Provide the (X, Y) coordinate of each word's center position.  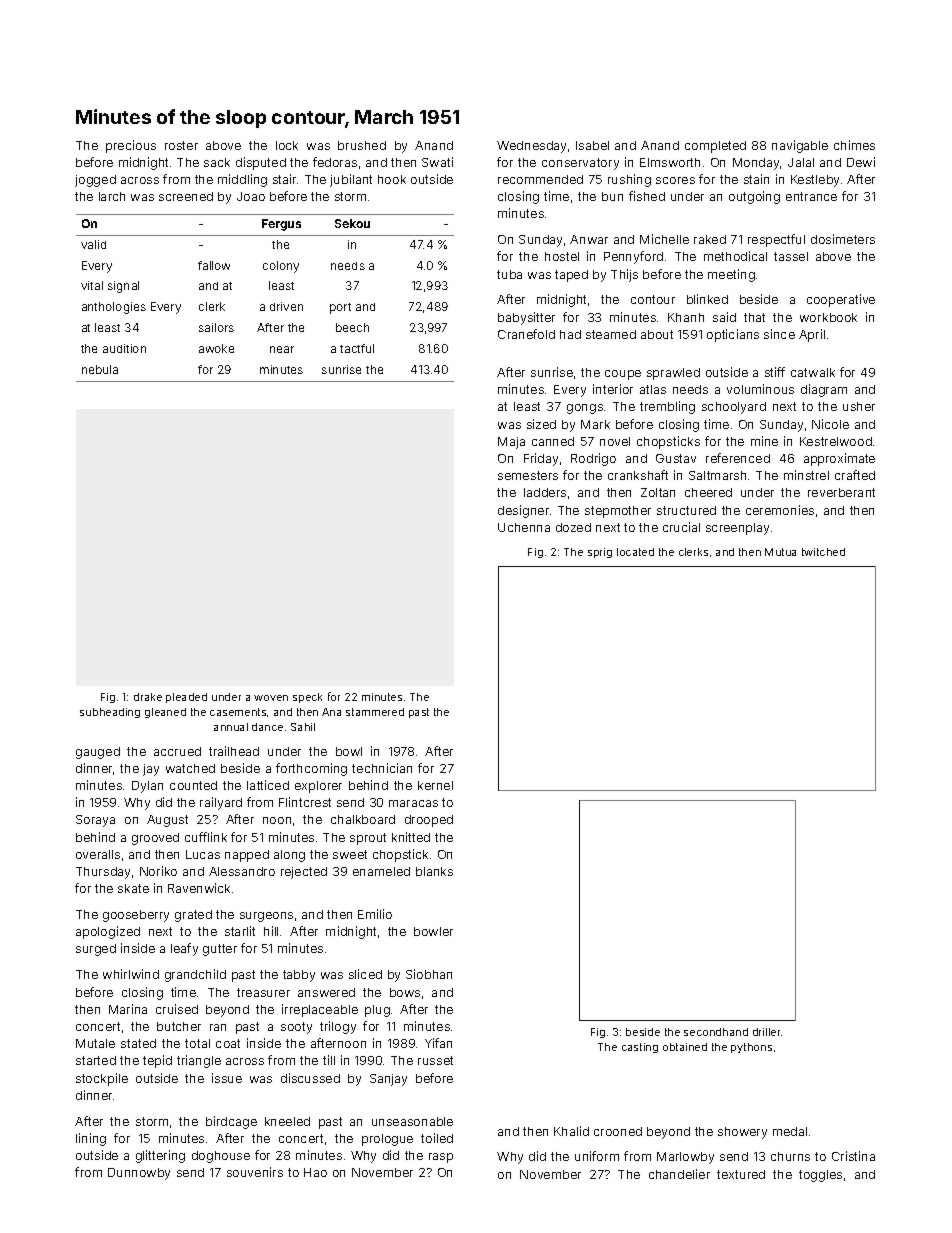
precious (131, 146)
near (282, 349)
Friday (541, 459)
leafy (184, 949)
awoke (216, 348)
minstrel (806, 475)
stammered (375, 712)
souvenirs (255, 1172)
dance (267, 727)
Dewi (861, 162)
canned (553, 441)
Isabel (592, 145)
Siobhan (429, 974)
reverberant (841, 492)
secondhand (716, 1032)
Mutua (780, 552)
